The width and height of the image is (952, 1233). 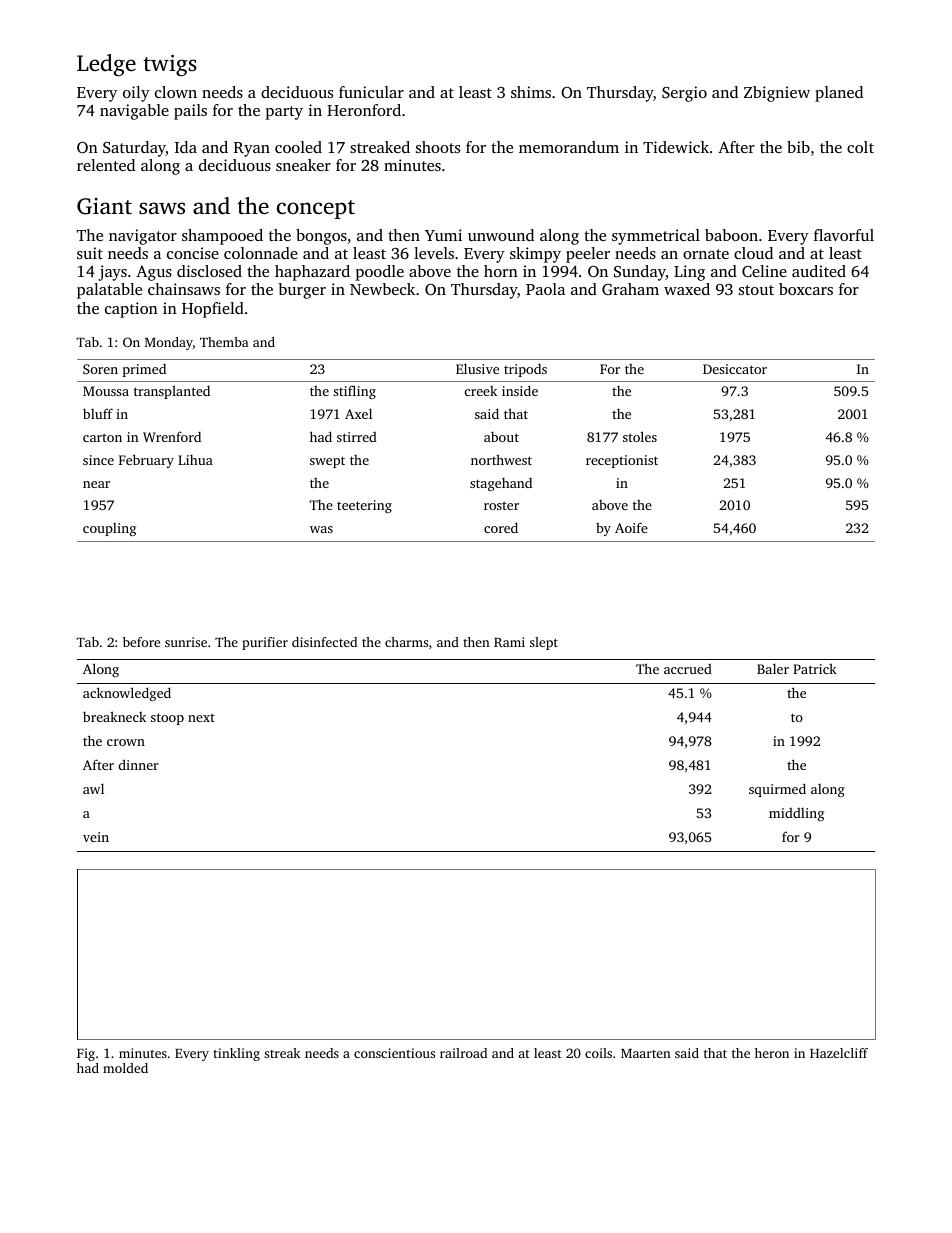 I want to click on Desiccator, so click(x=735, y=369).
